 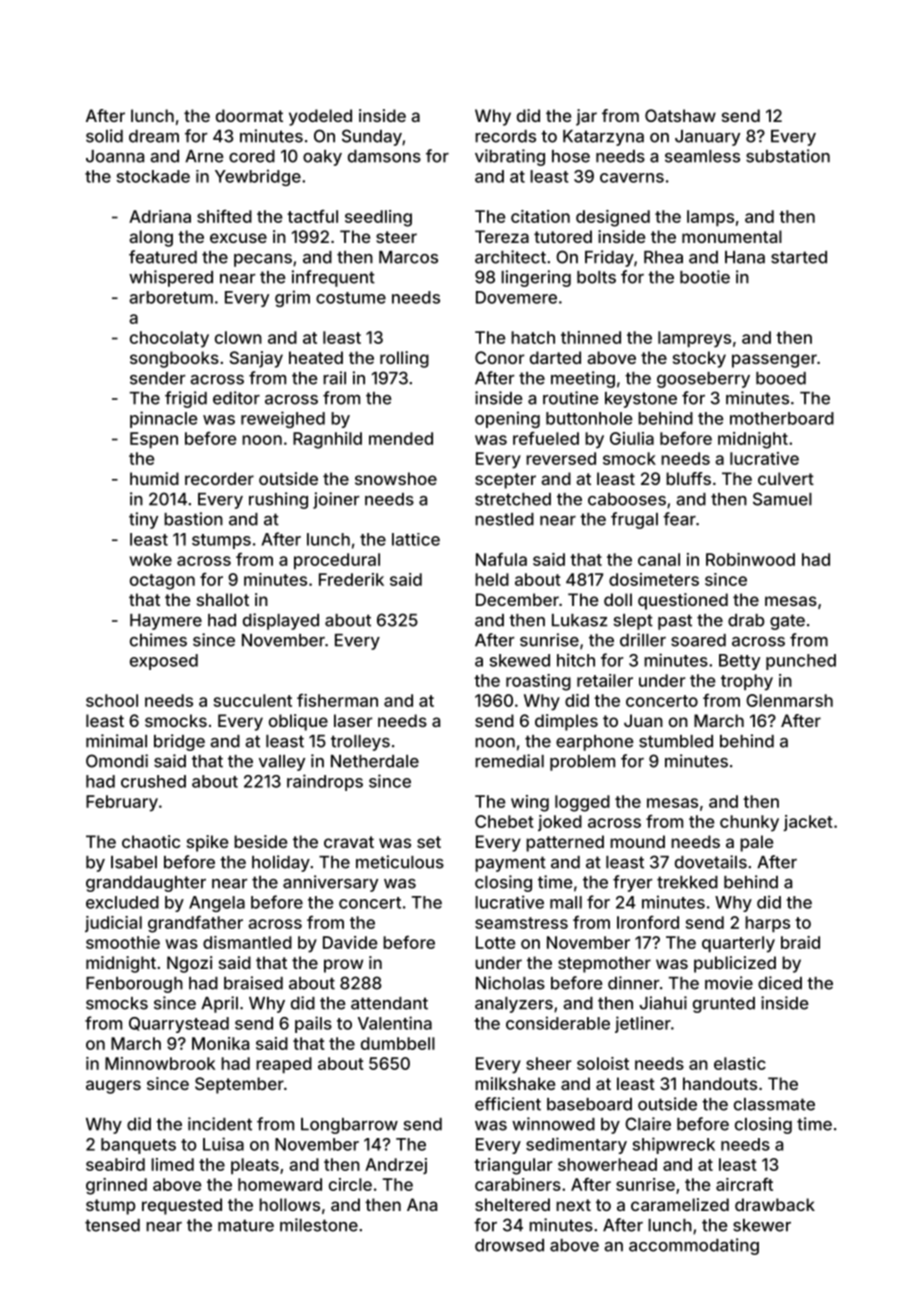 What do you see at coordinates (246, 1225) in the image?
I see `mature` at bounding box center [246, 1225].
